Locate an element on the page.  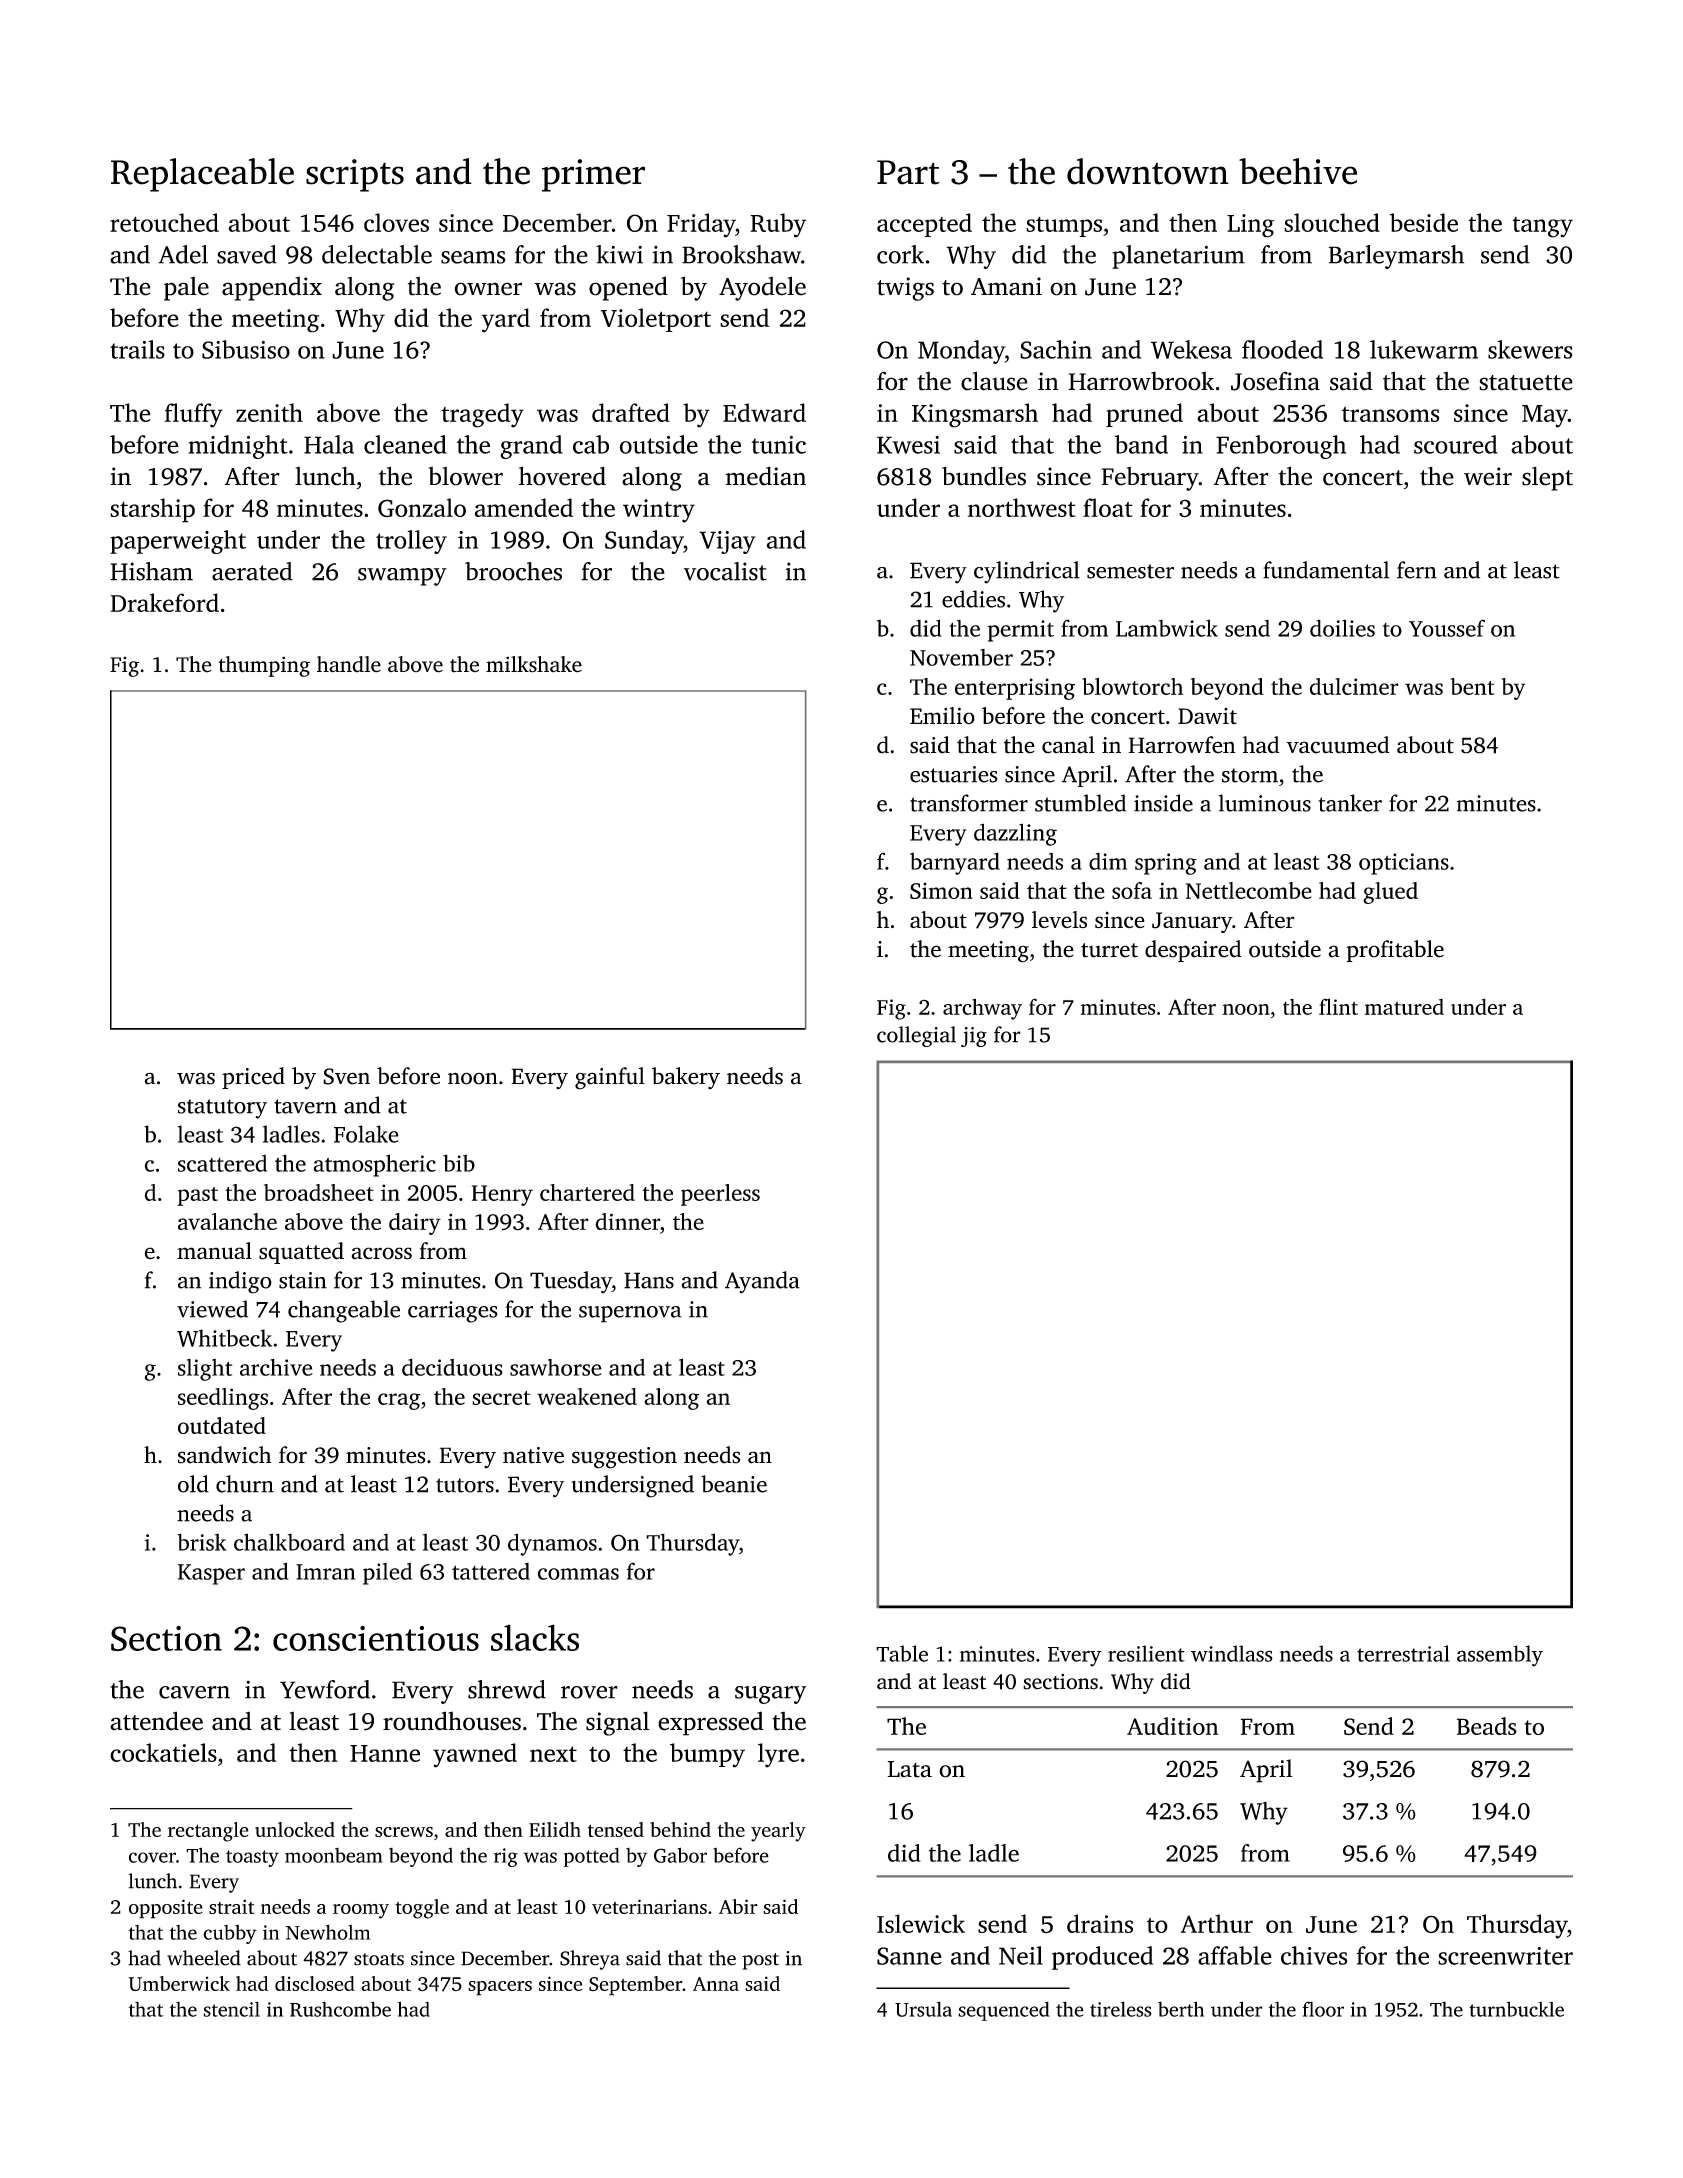
appendix is located at coordinates (272, 289).
